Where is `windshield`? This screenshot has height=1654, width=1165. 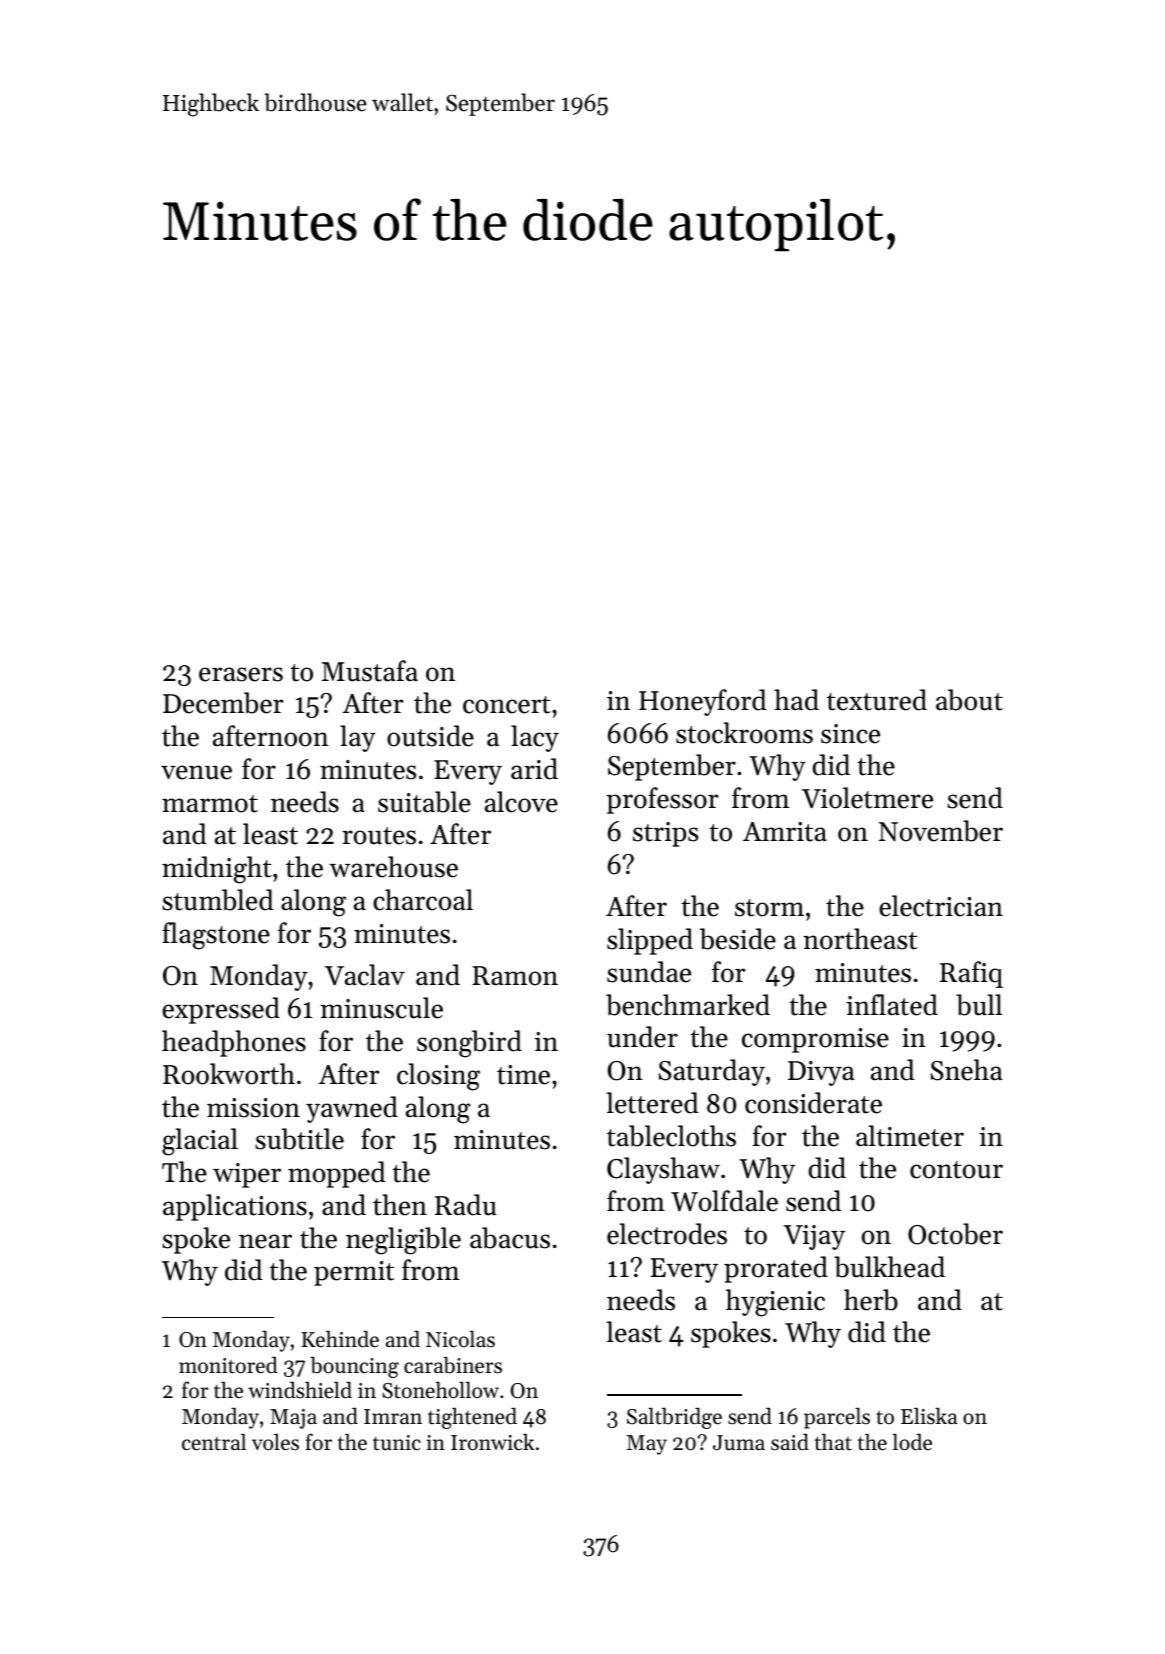
windshield is located at coordinates (300, 1390).
